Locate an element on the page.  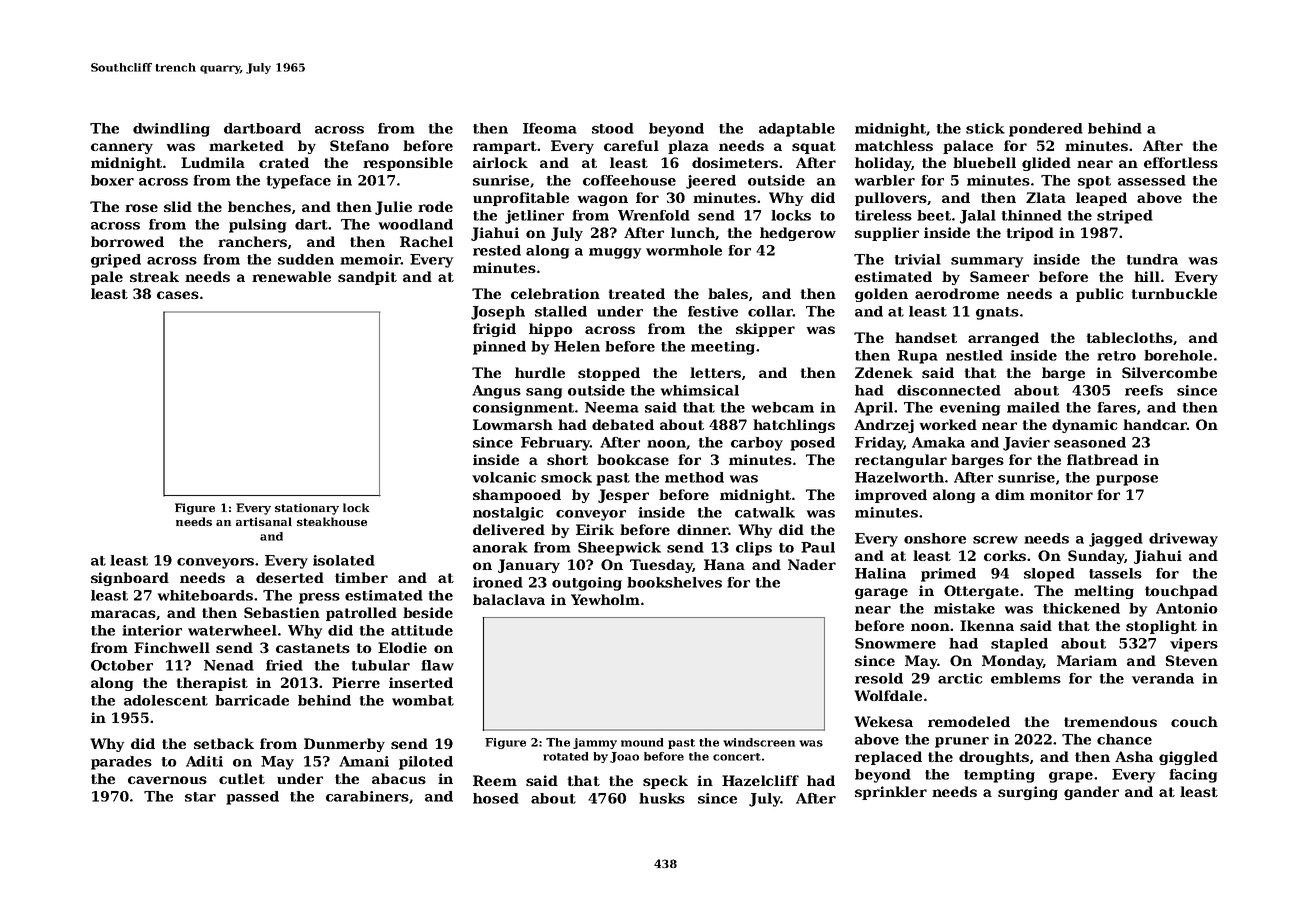
memoir is located at coordinates (370, 259).
